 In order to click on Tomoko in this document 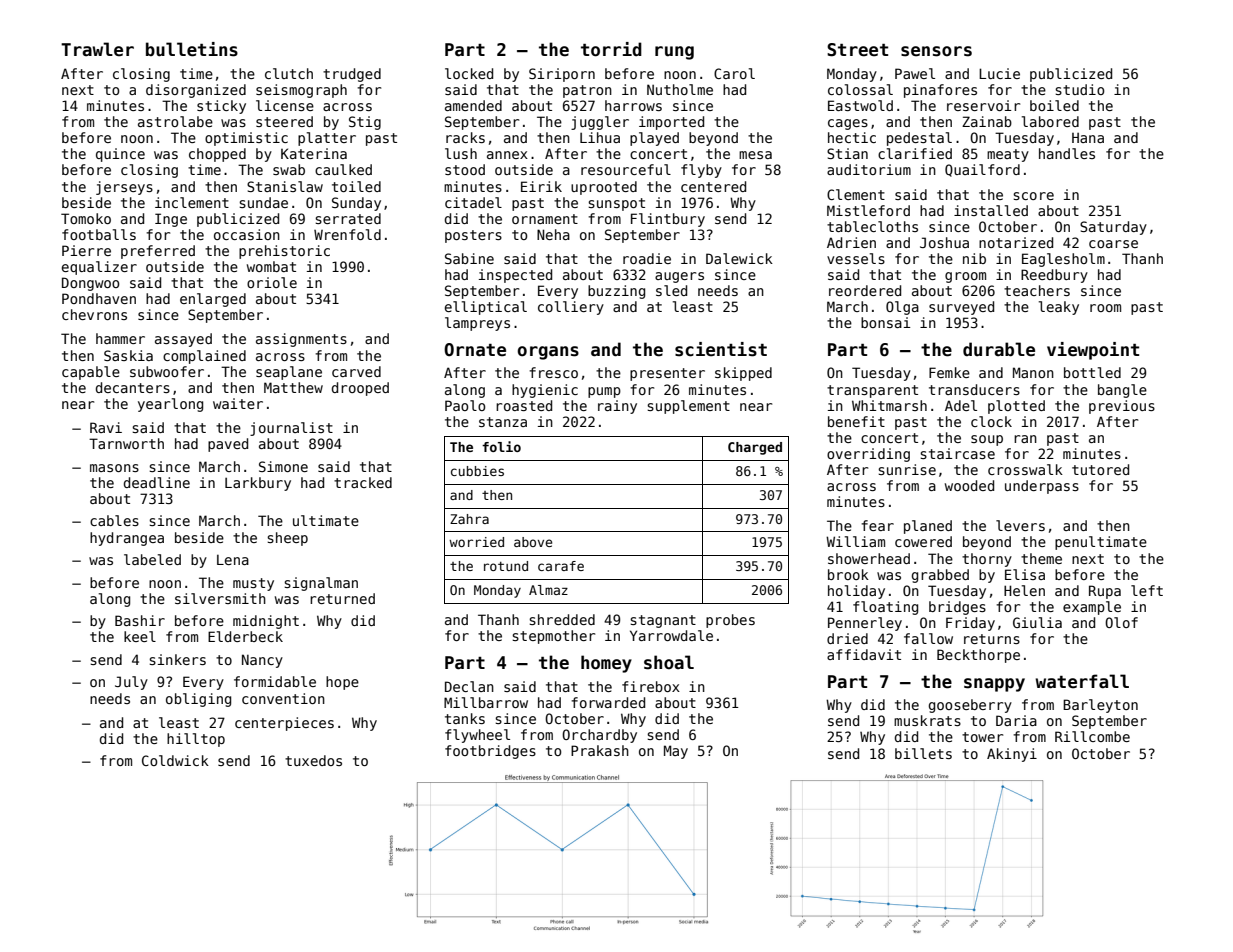, I will do `click(86, 218)`.
